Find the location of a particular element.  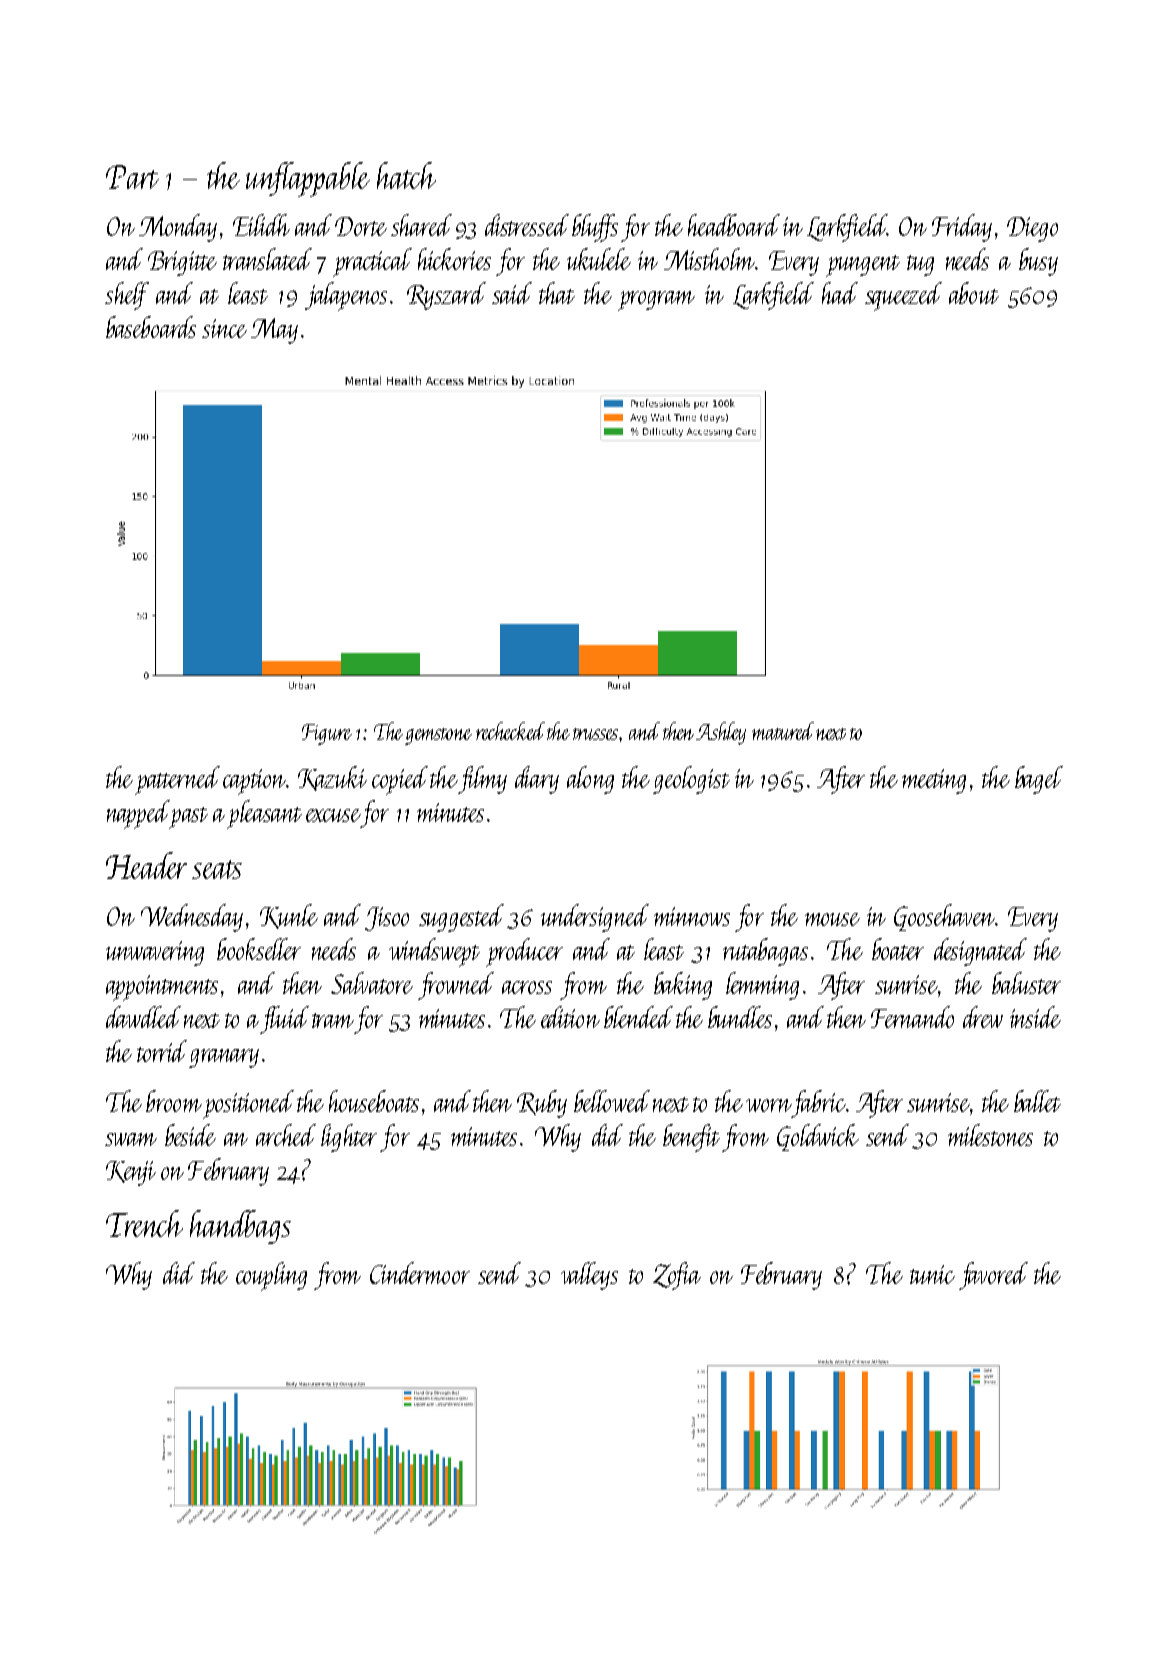

favored is located at coordinates (993, 1276).
